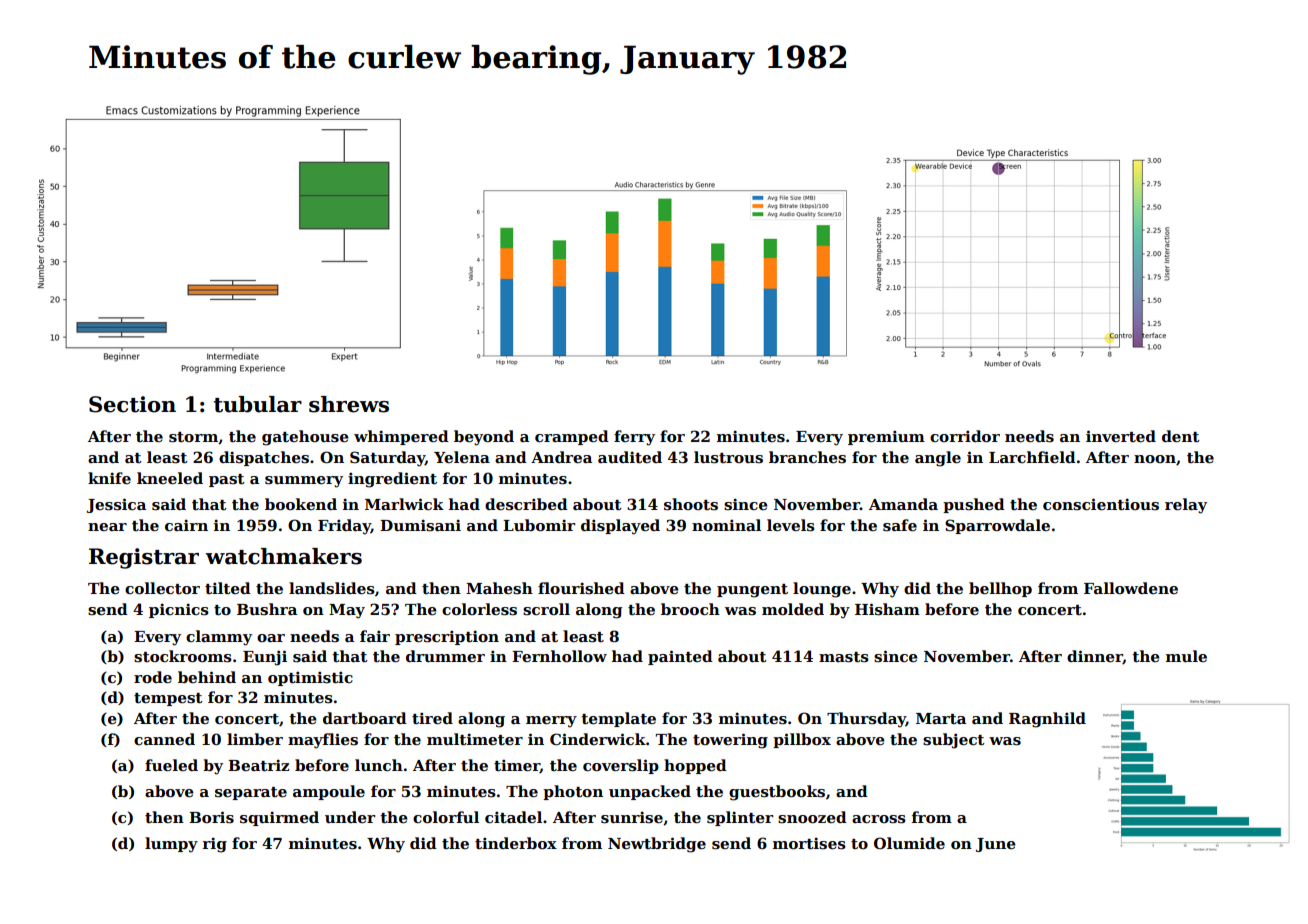  I want to click on bellhop, so click(1000, 589).
